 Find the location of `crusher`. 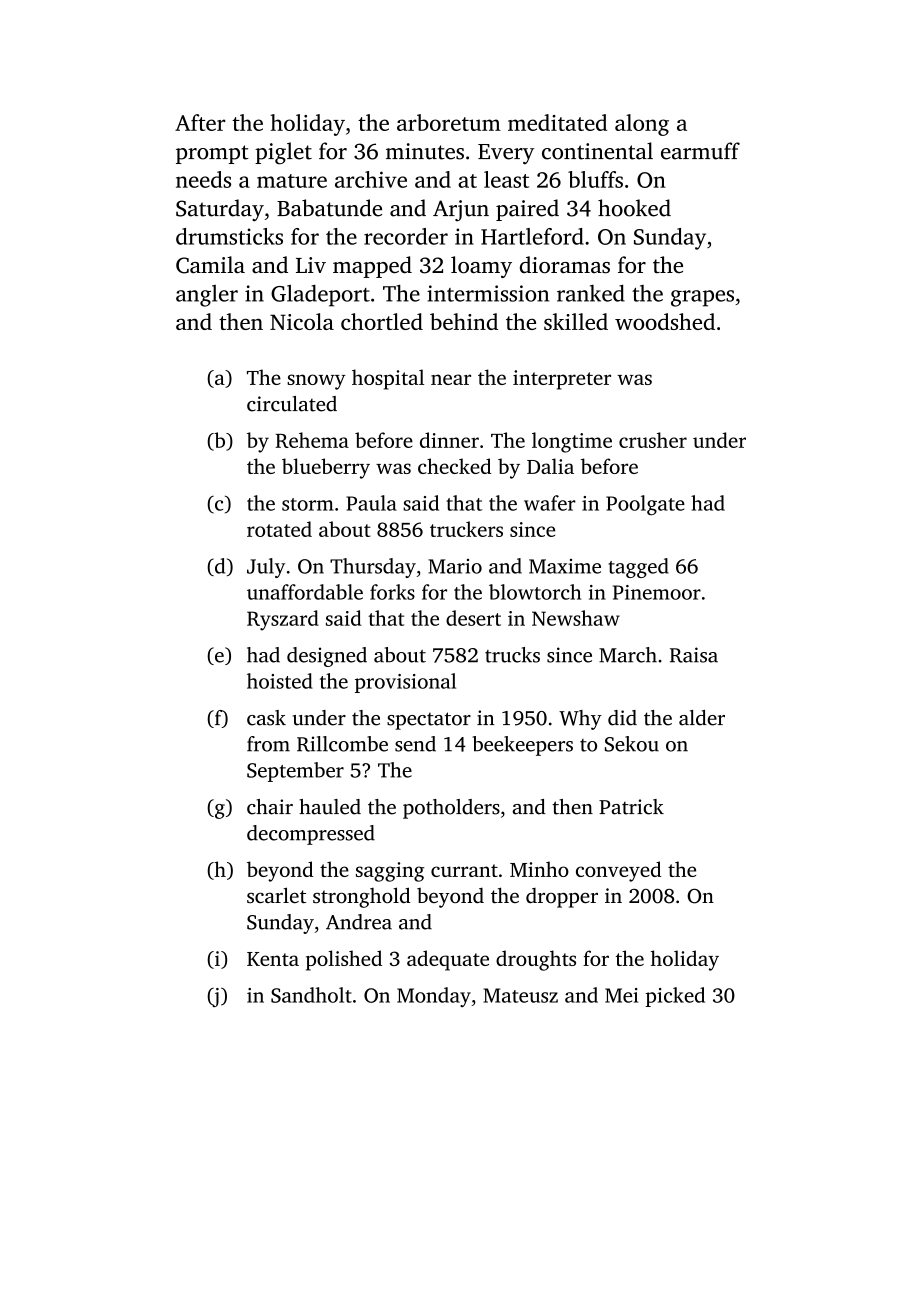

crusher is located at coordinates (653, 440).
